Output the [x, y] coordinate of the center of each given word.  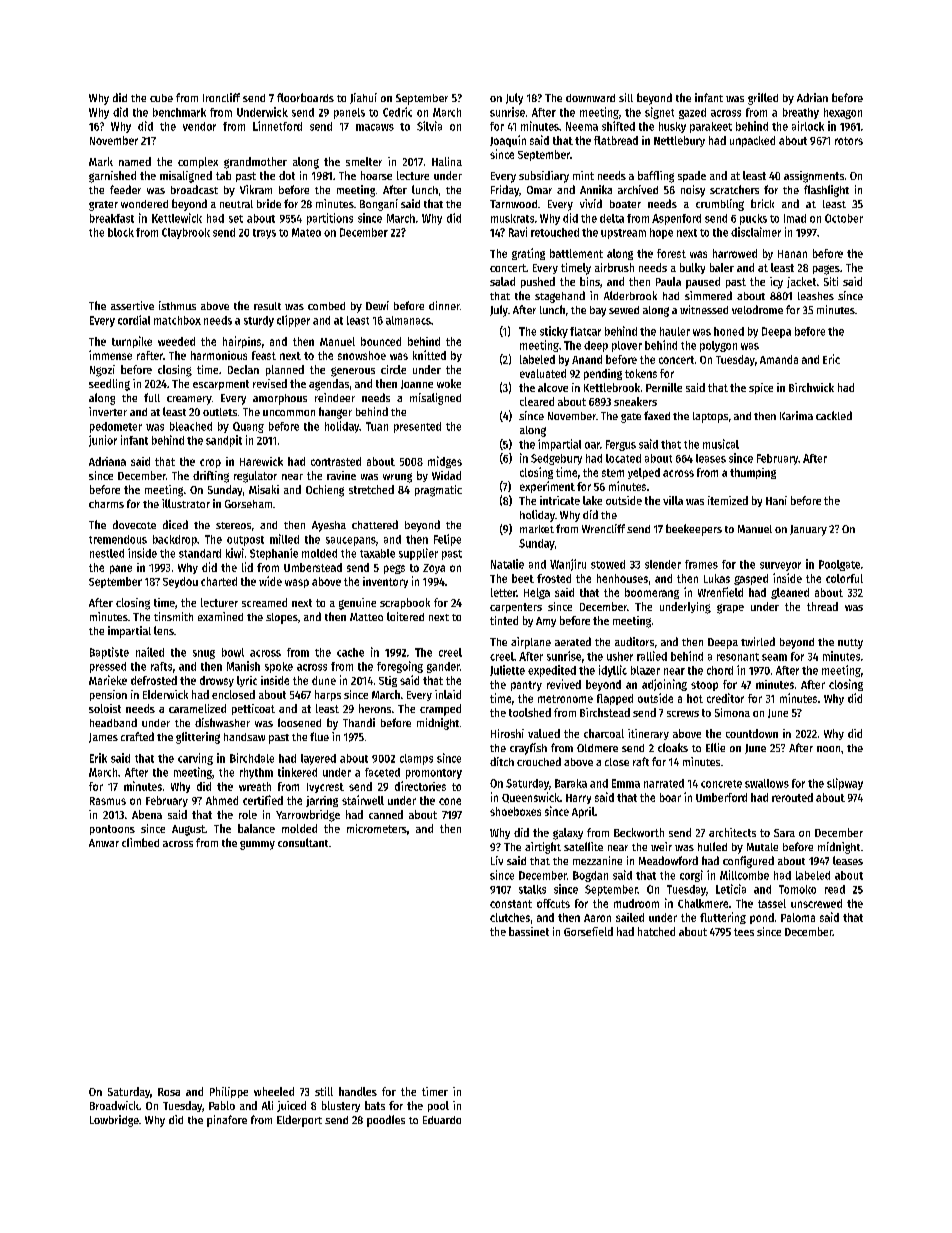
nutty [850, 644]
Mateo [306, 232]
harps [328, 695]
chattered [375, 524]
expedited [552, 671]
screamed [264, 602]
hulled [712, 846]
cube [161, 98]
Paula [668, 281]
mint [583, 175]
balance [256, 828]
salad [502, 281]
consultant [303, 842]
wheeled [274, 1091]
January [808, 530]
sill [626, 97]
